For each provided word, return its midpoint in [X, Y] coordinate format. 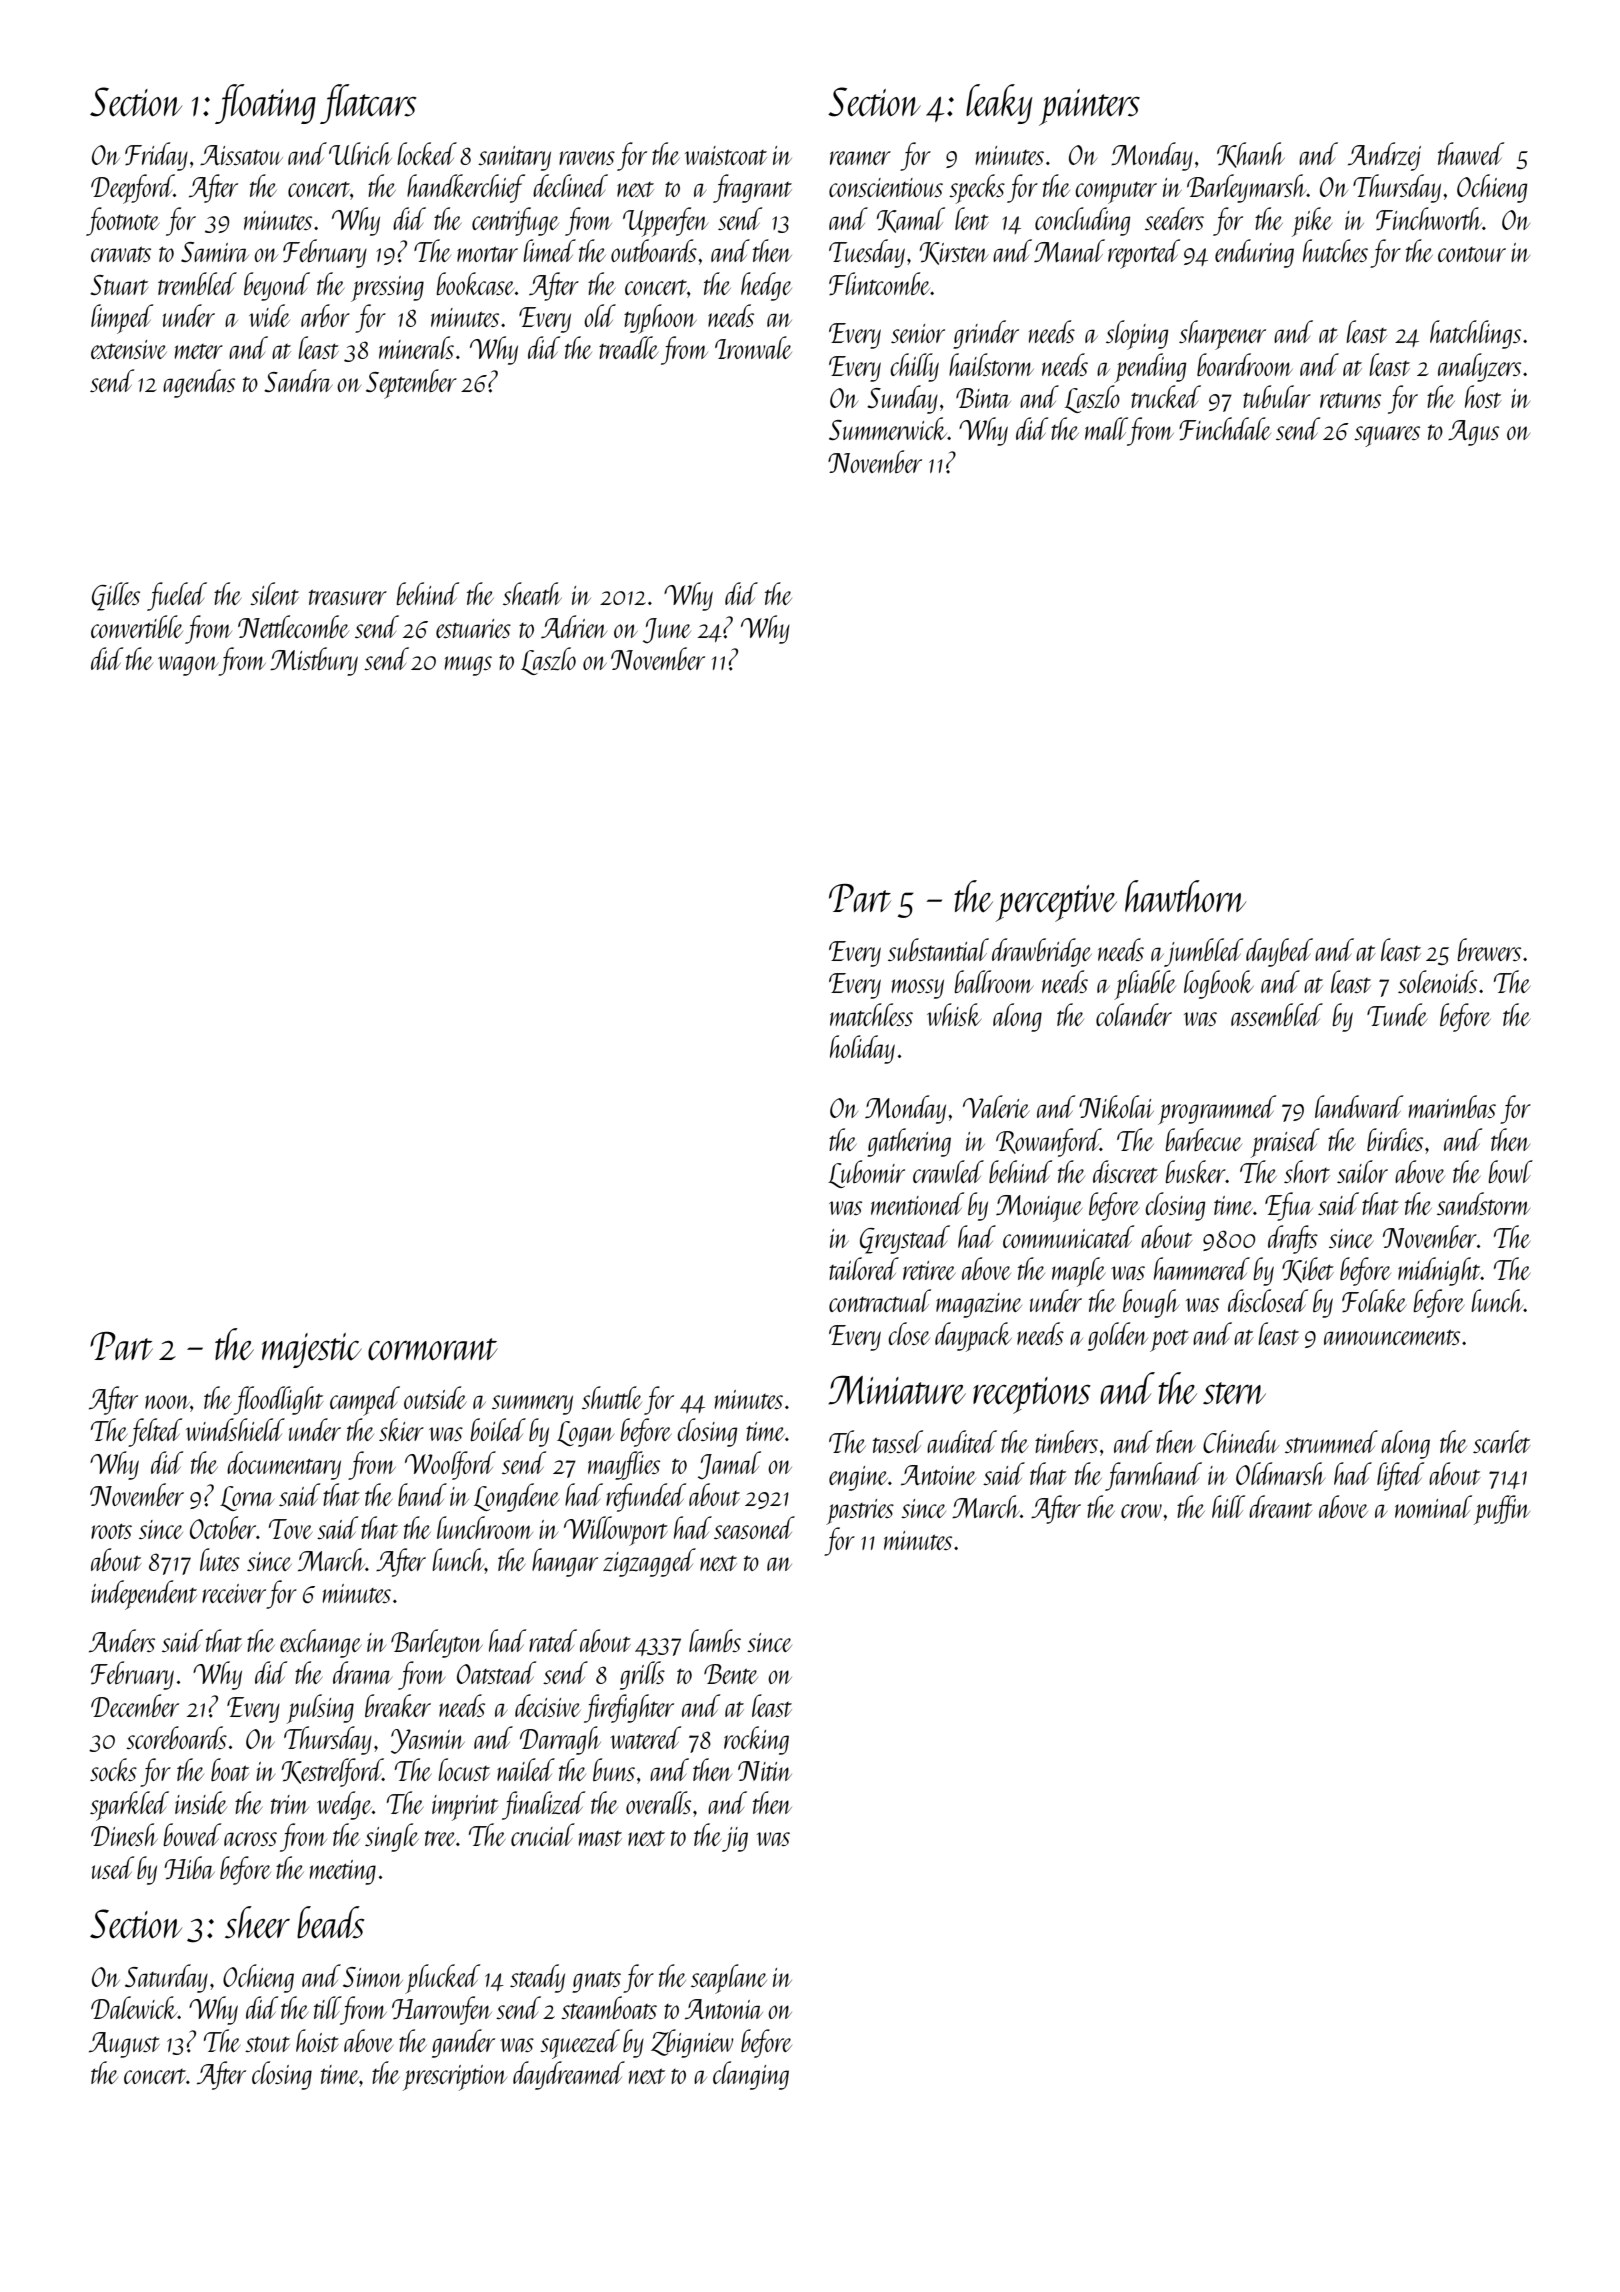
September [411, 384]
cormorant [432, 1349]
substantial [938, 949]
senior [918, 333]
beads [331, 1922]
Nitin [765, 1771]
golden [1118, 1336]
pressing [387, 289]
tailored [864, 1268]
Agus [1473, 433]
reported [1144, 254]
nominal [1433, 1506]
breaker [398, 1705]
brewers [1489, 949]
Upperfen [665, 222]
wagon [188, 666]
